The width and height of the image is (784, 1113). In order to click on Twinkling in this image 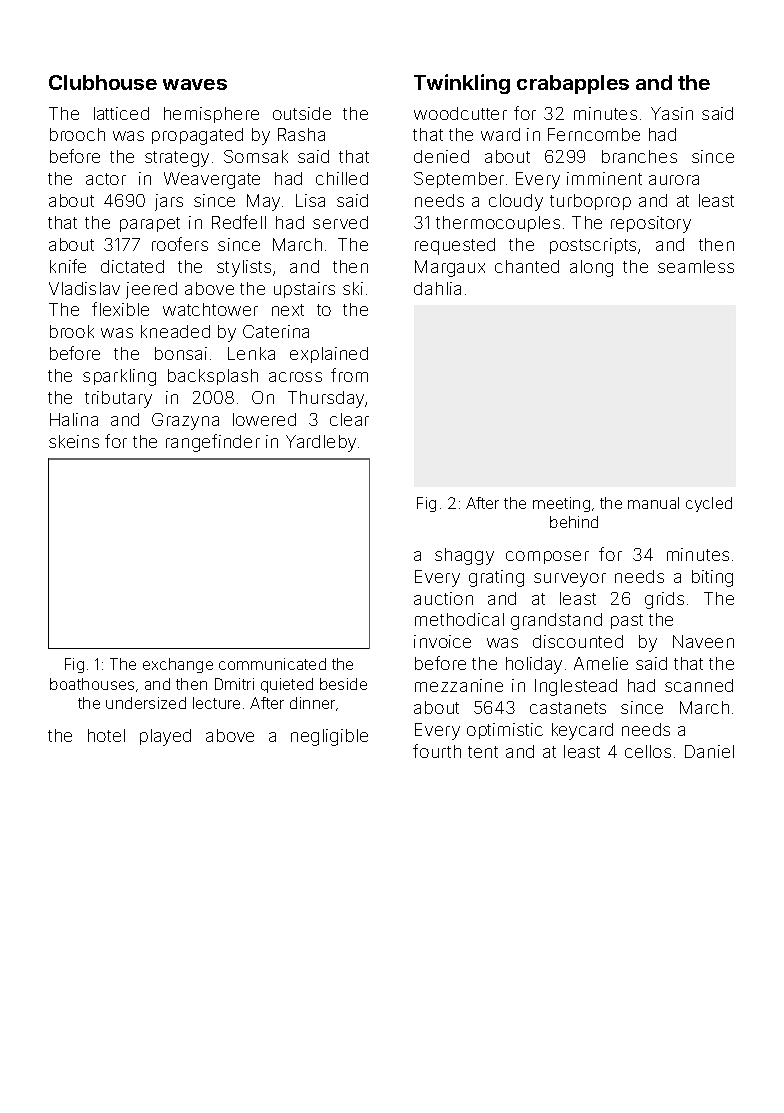, I will do `click(462, 84)`.
